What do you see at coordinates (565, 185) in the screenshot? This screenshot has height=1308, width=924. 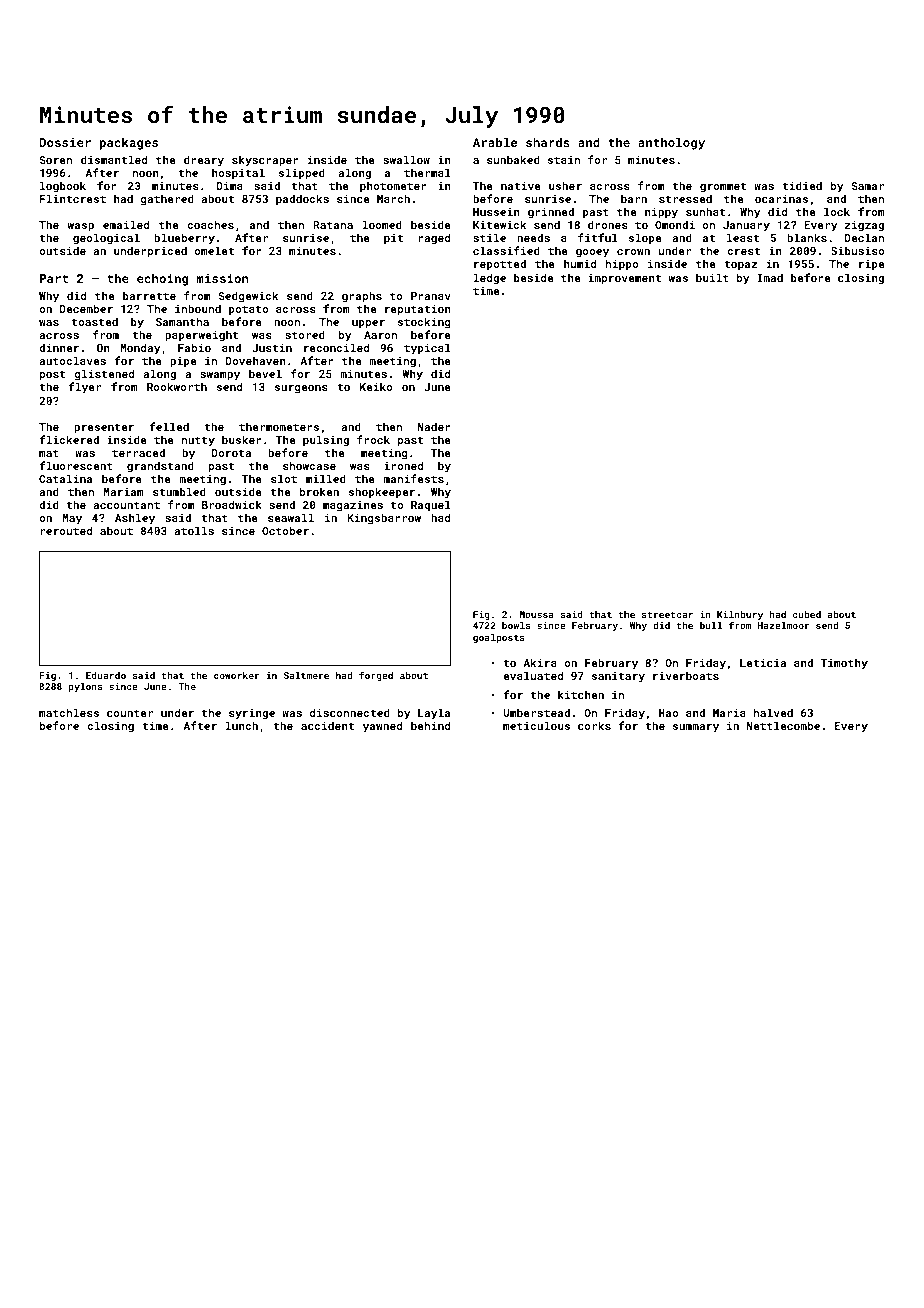 I see `usher` at bounding box center [565, 185].
